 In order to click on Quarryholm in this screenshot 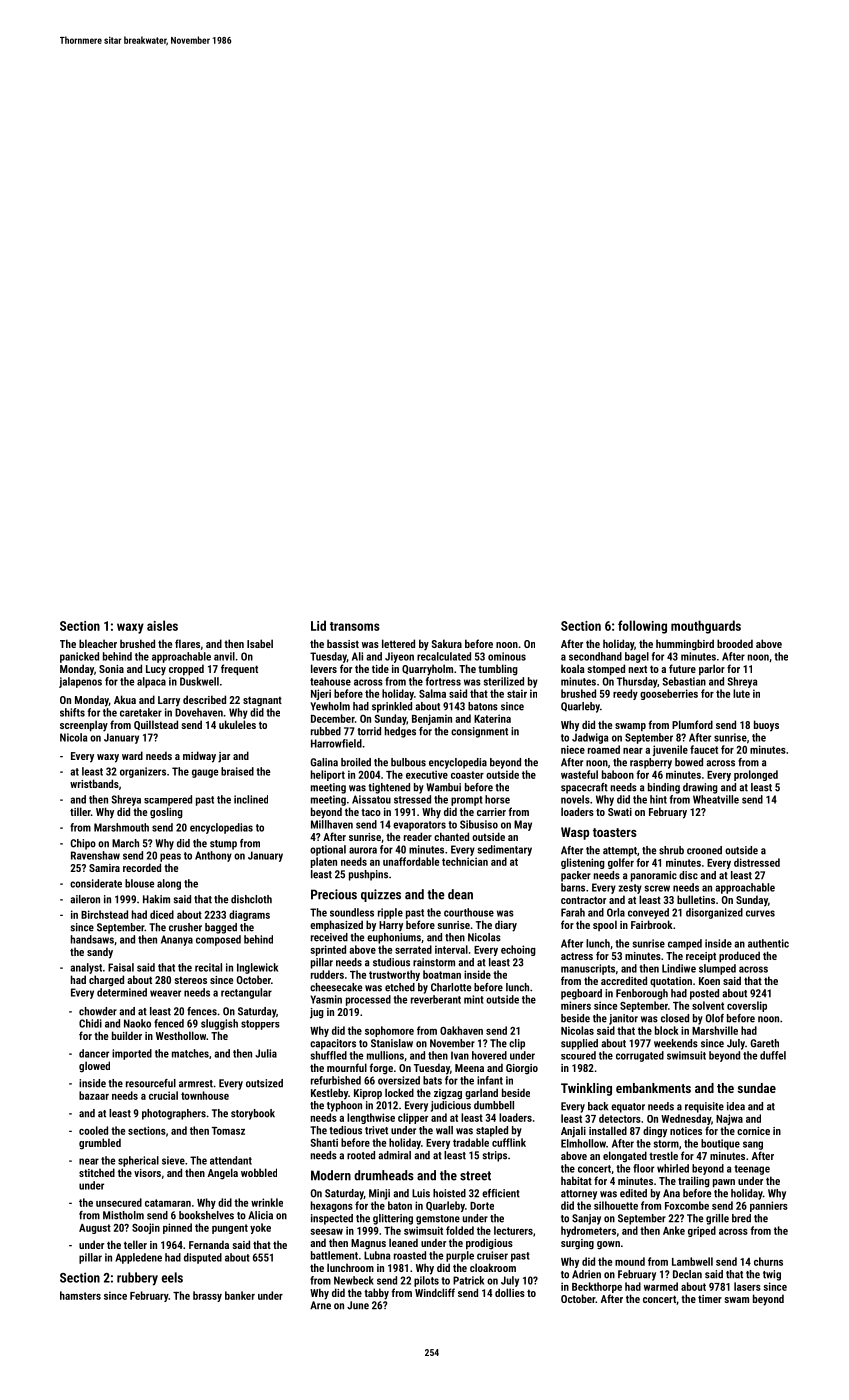, I will do `click(427, 670)`.
